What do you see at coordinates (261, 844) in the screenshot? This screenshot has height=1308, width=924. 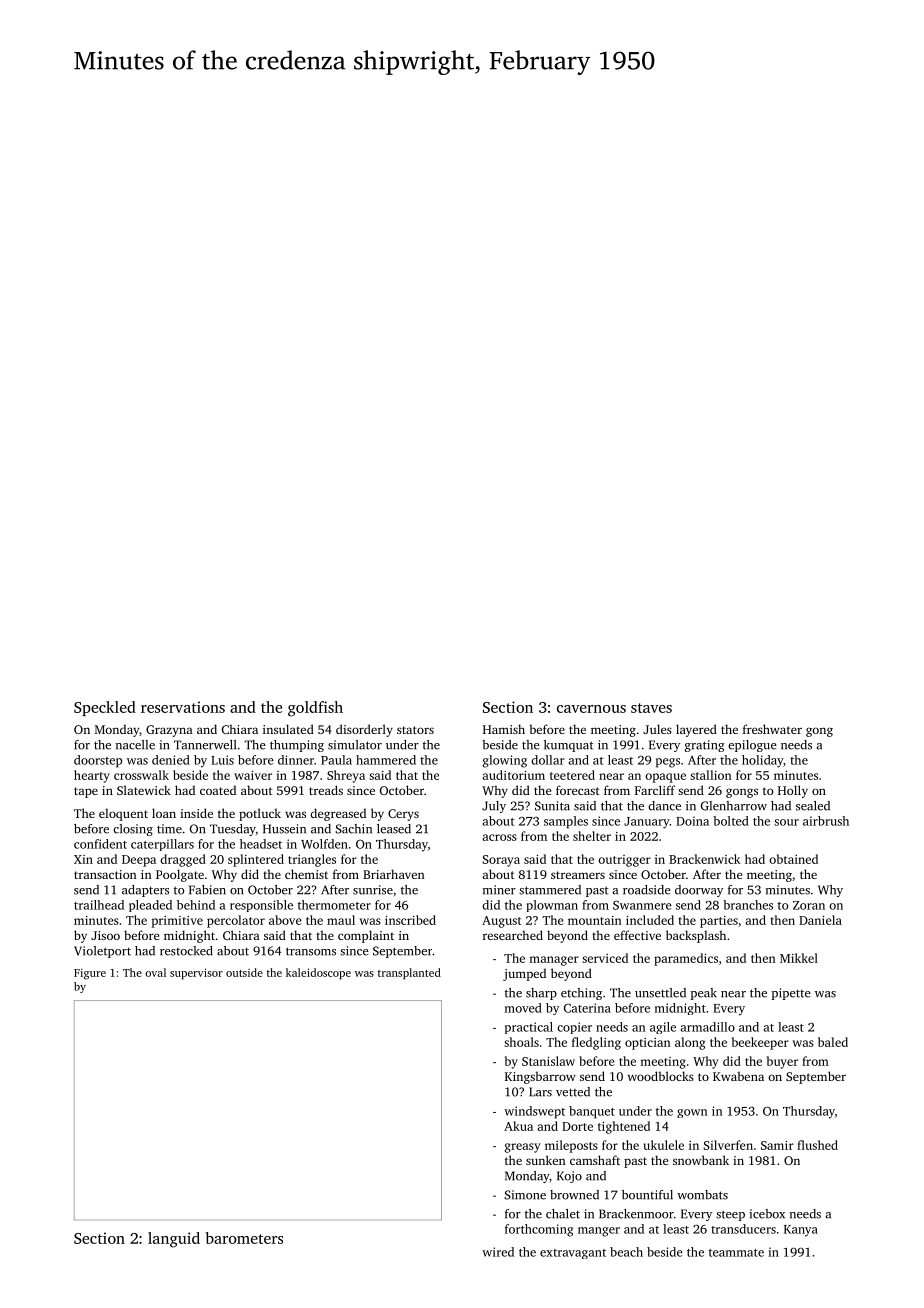 I see `headset` at bounding box center [261, 844].
